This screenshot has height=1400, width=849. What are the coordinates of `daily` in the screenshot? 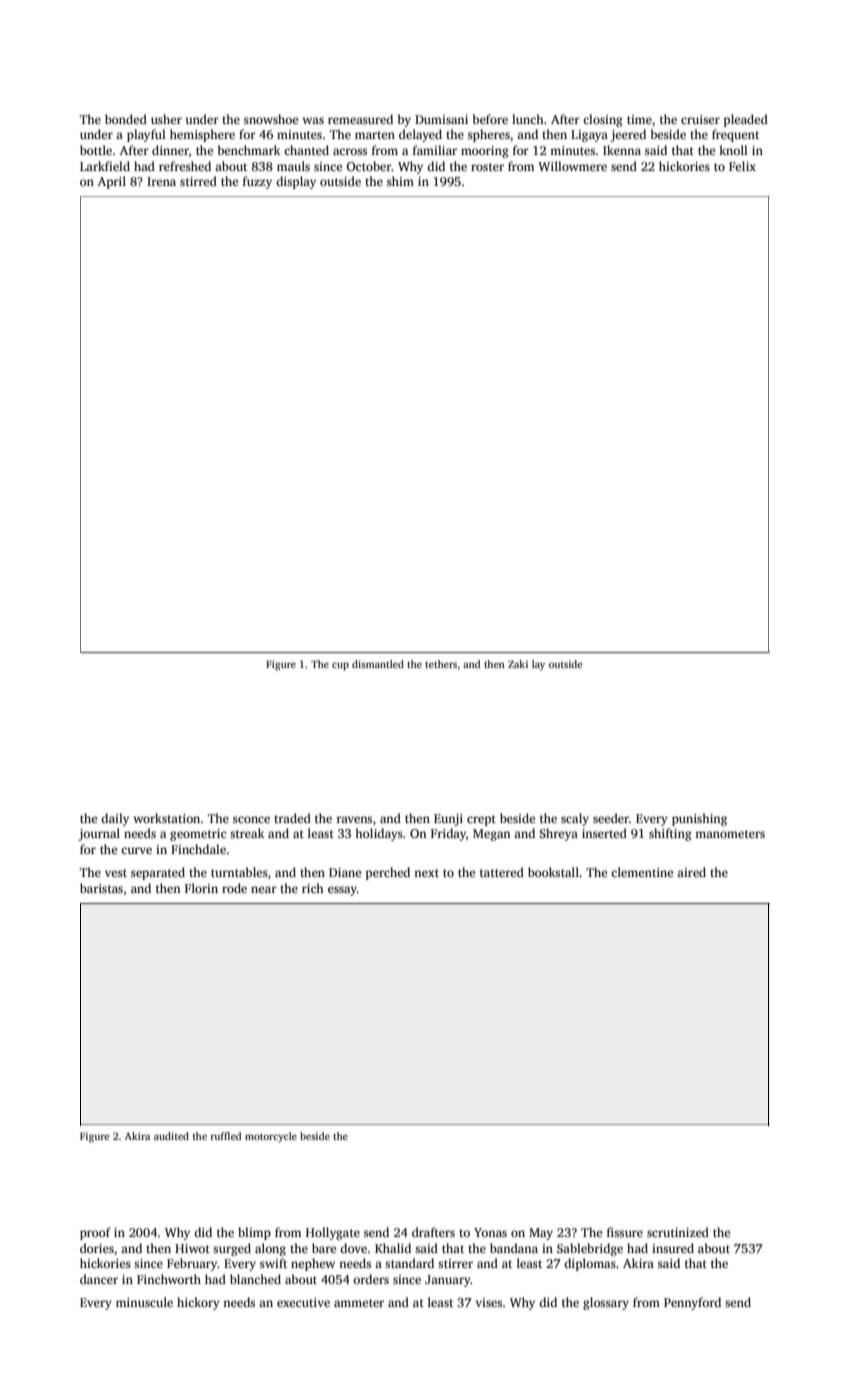 It's located at (115, 819).
